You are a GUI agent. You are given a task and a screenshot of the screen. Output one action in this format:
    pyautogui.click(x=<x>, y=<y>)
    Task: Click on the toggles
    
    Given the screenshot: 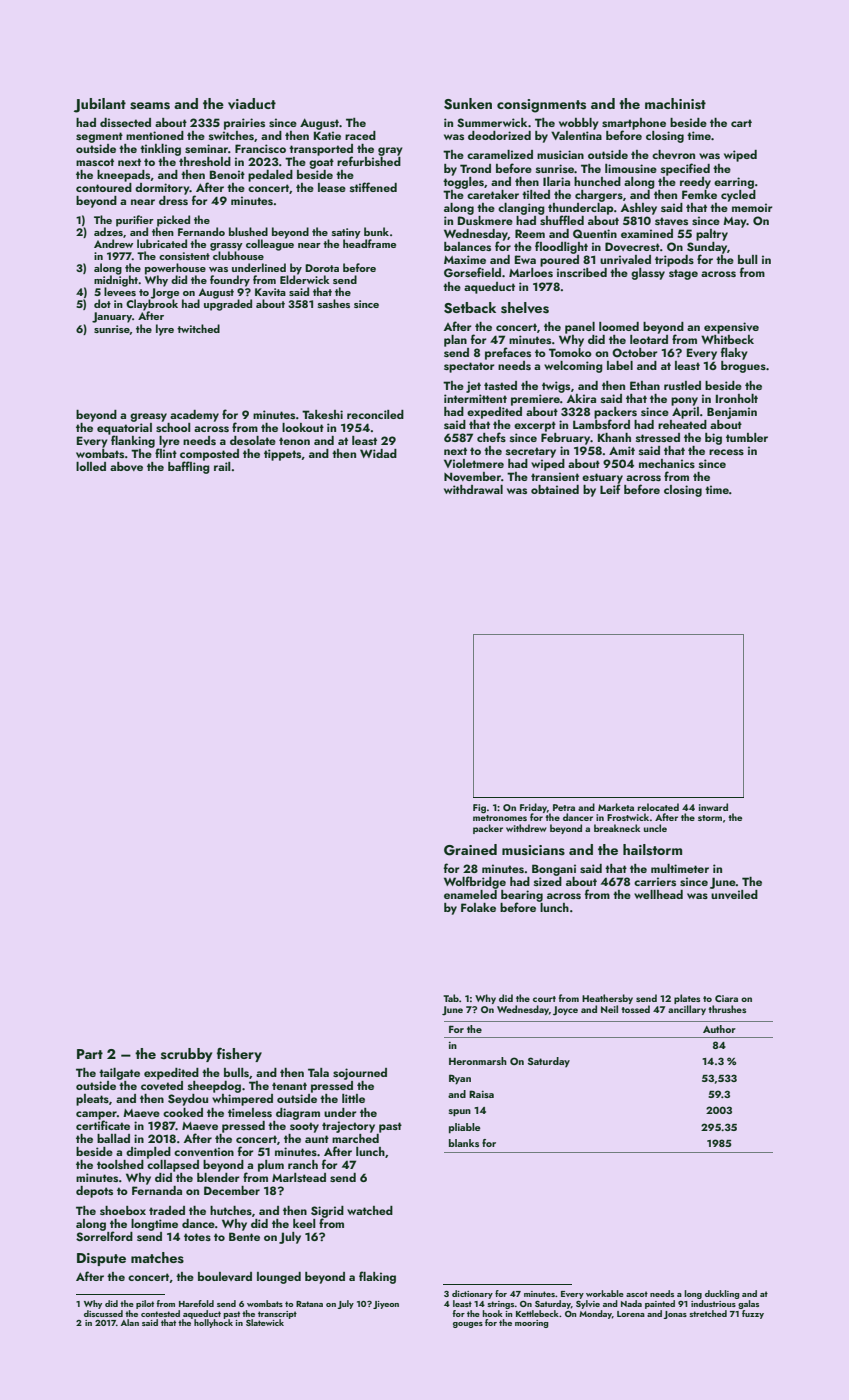 What is the action you would take?
    pyautogui.click(x=463, y=183)
